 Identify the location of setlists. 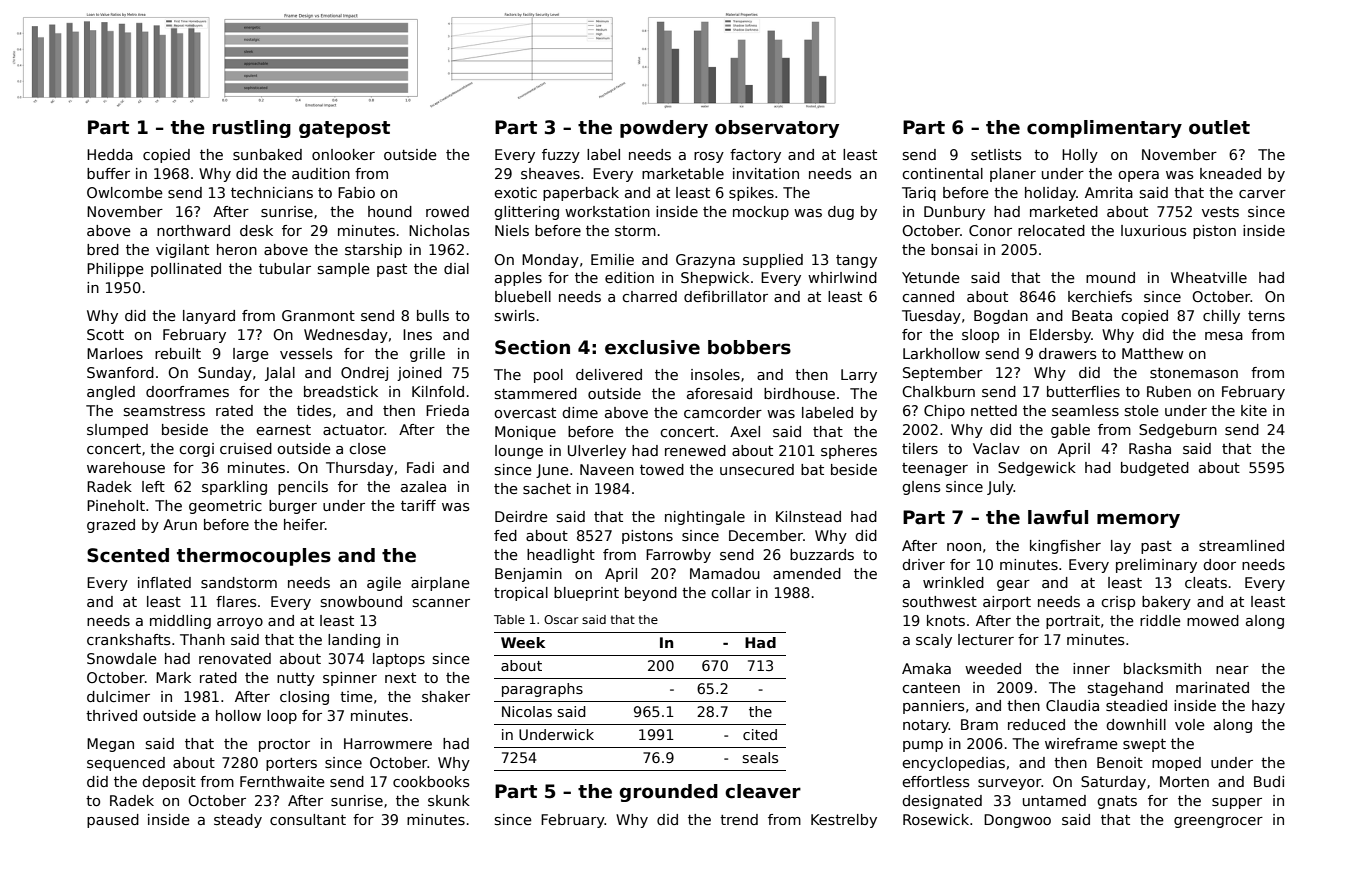
(996, 154).
